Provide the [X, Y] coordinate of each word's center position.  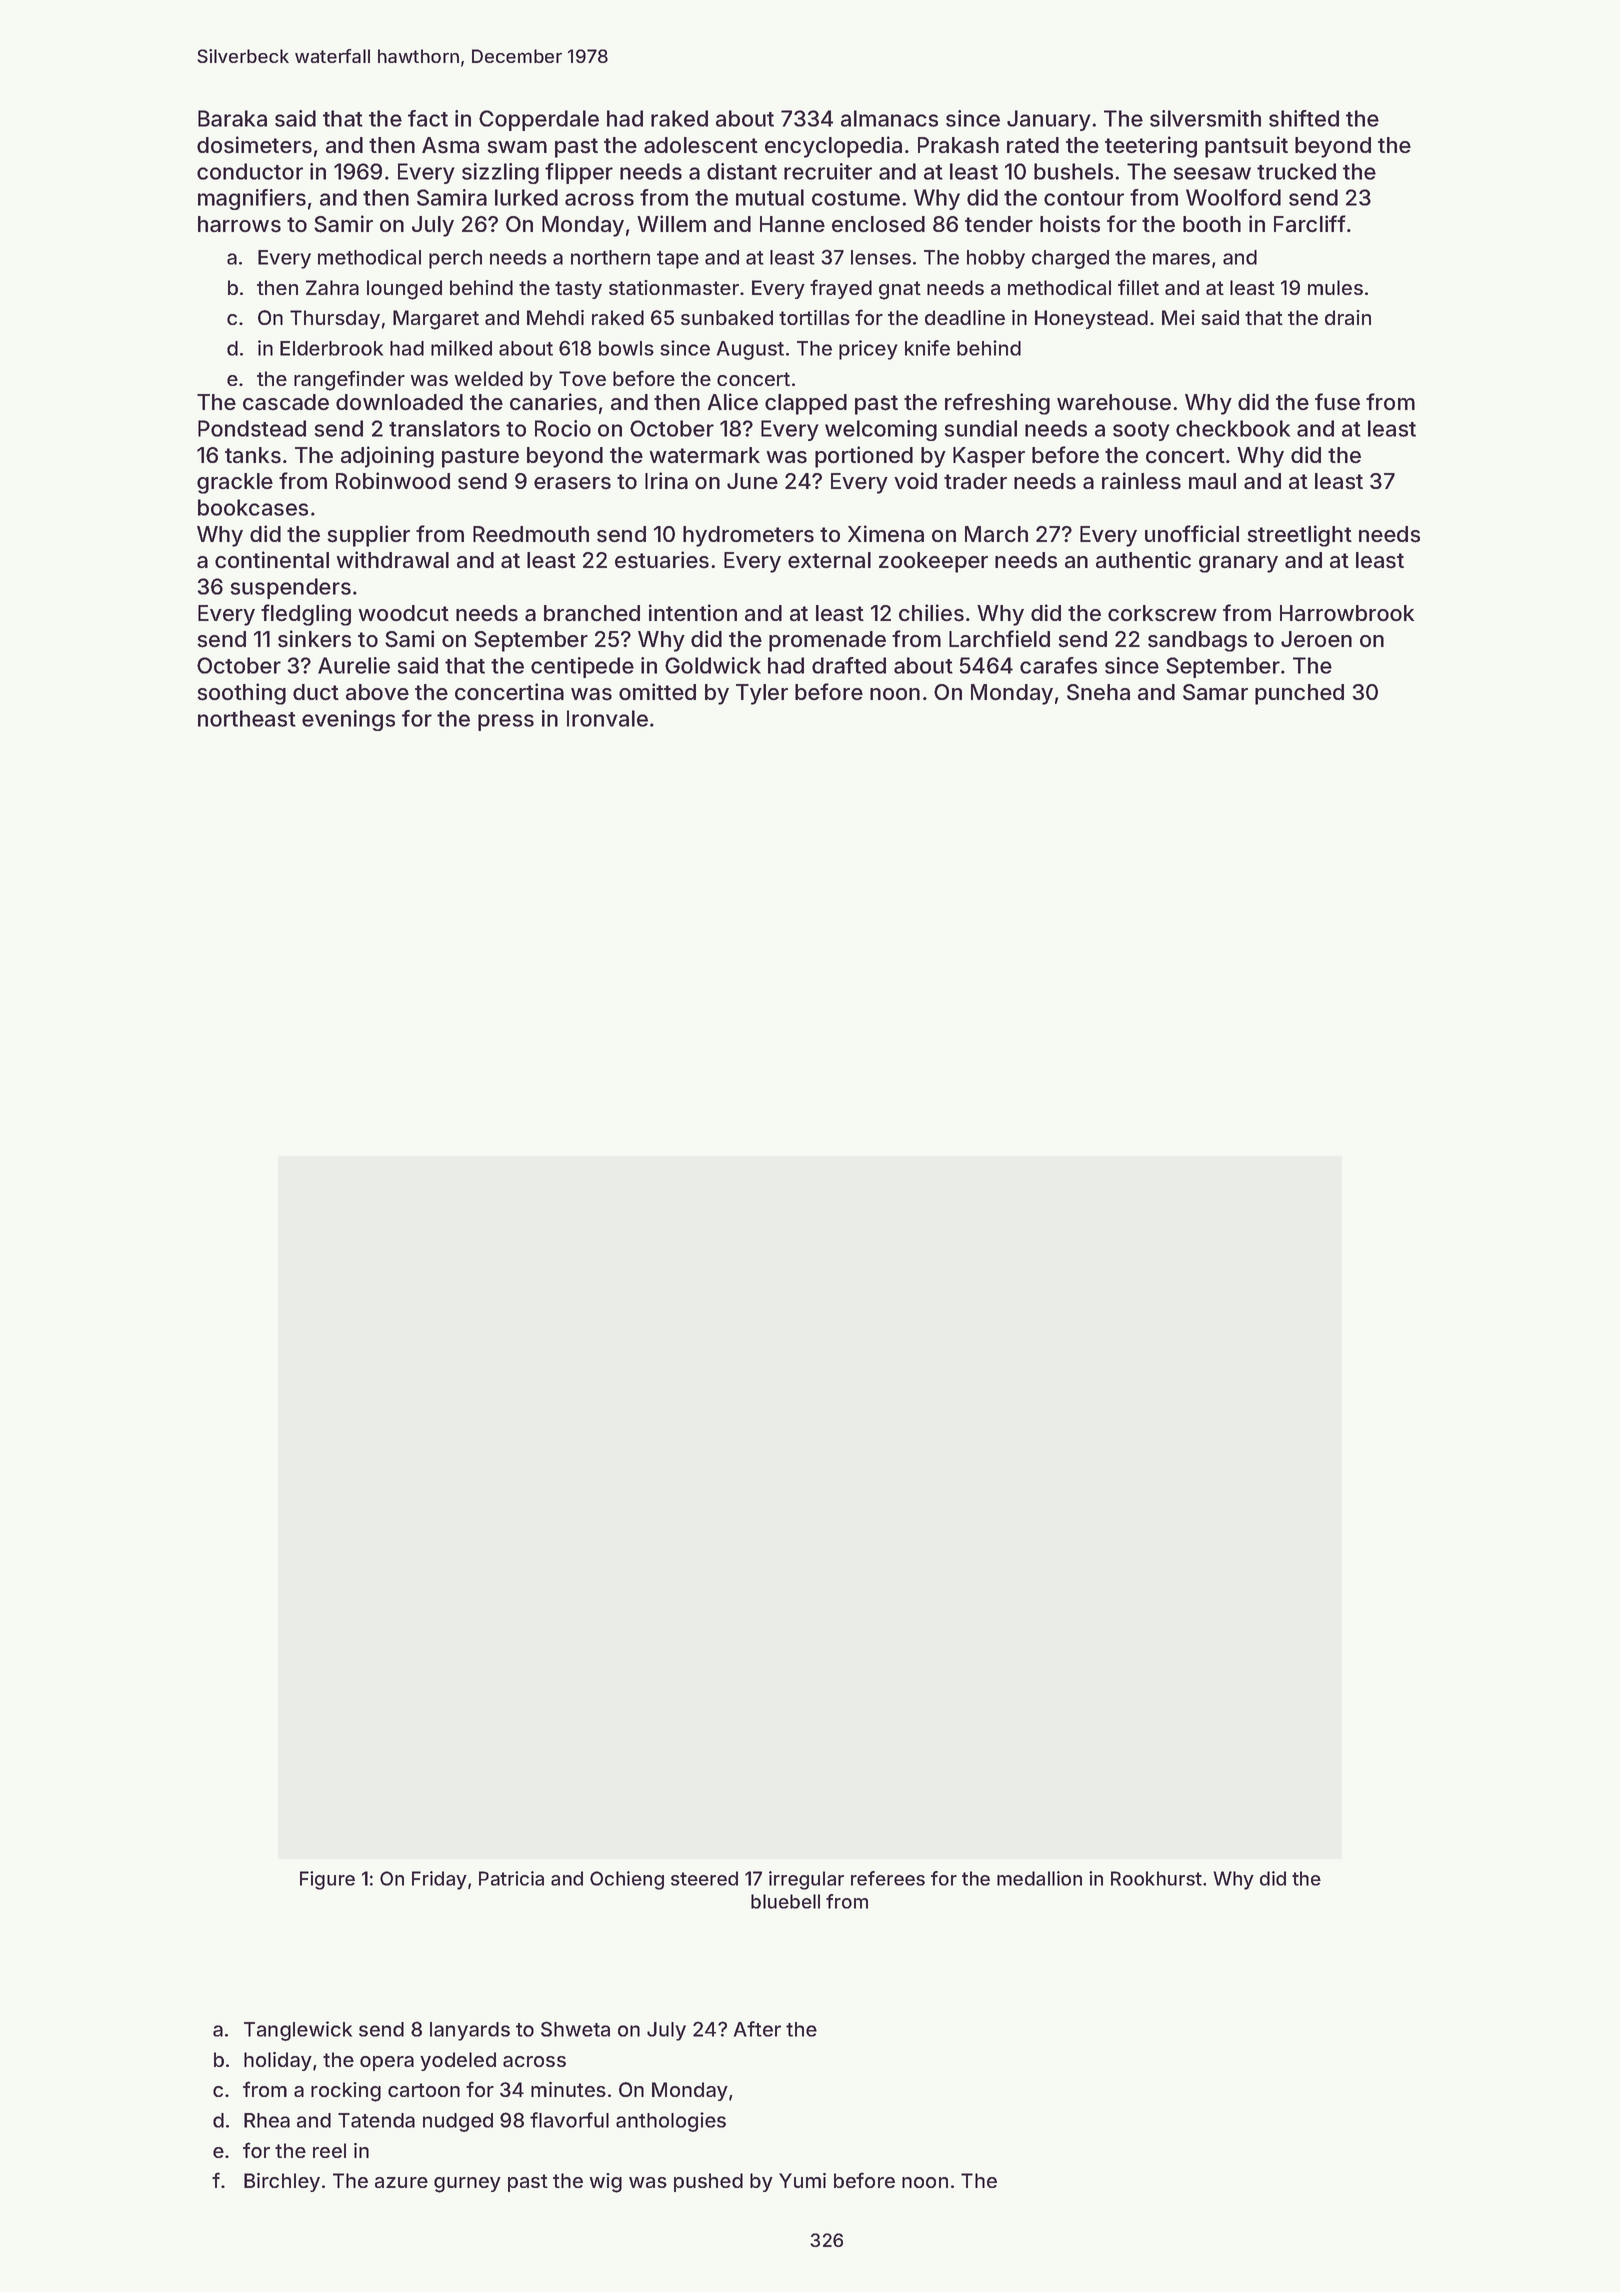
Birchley [282, 2182]
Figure [327, 1880]
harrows [239, 224]
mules [1335, 287]
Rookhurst [1156, 1878]
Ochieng [627, 1880]
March [996, 534]
